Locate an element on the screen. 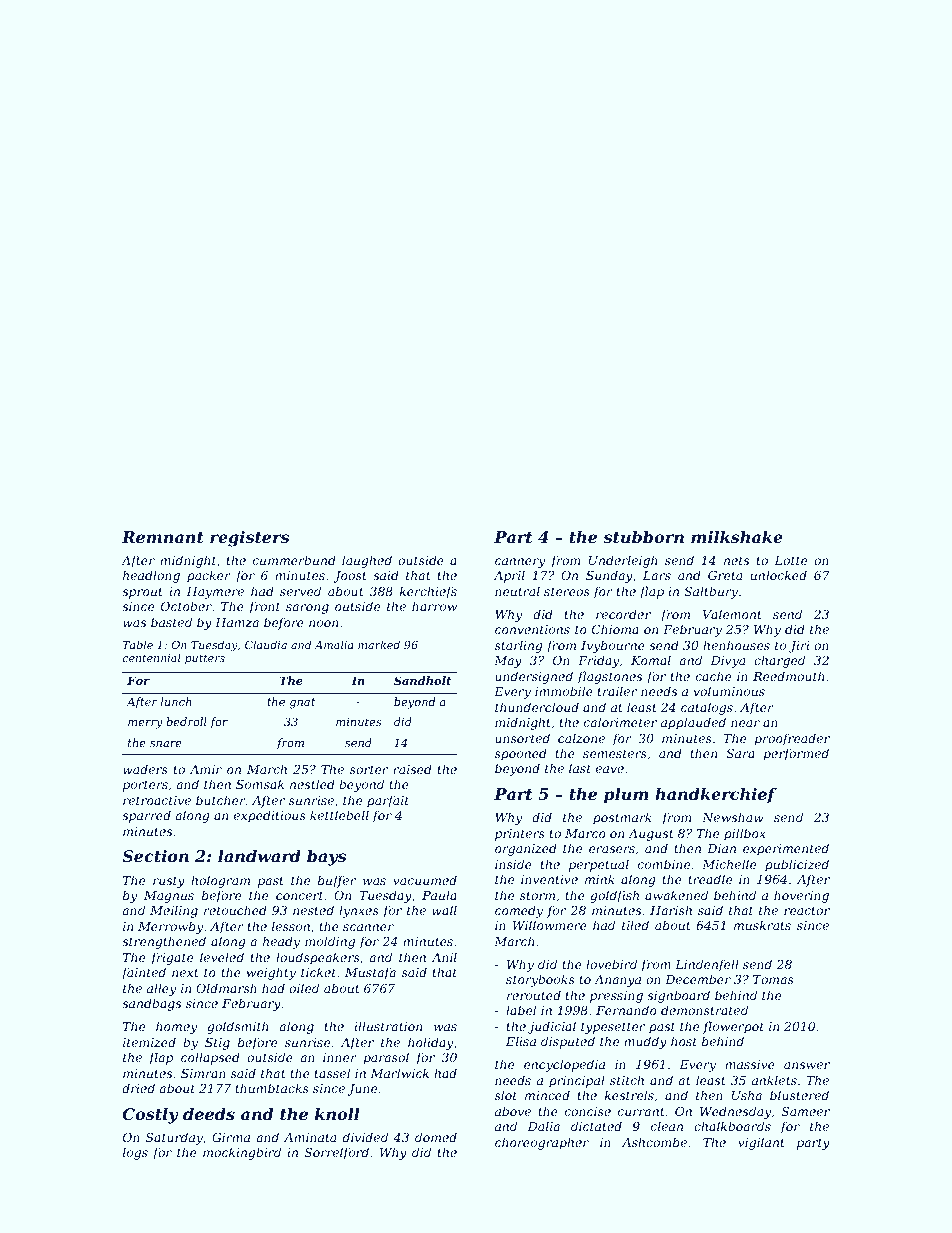 This screenshot has width=952, height=1233. kerchiefs is located at coordinates (428, 592).
